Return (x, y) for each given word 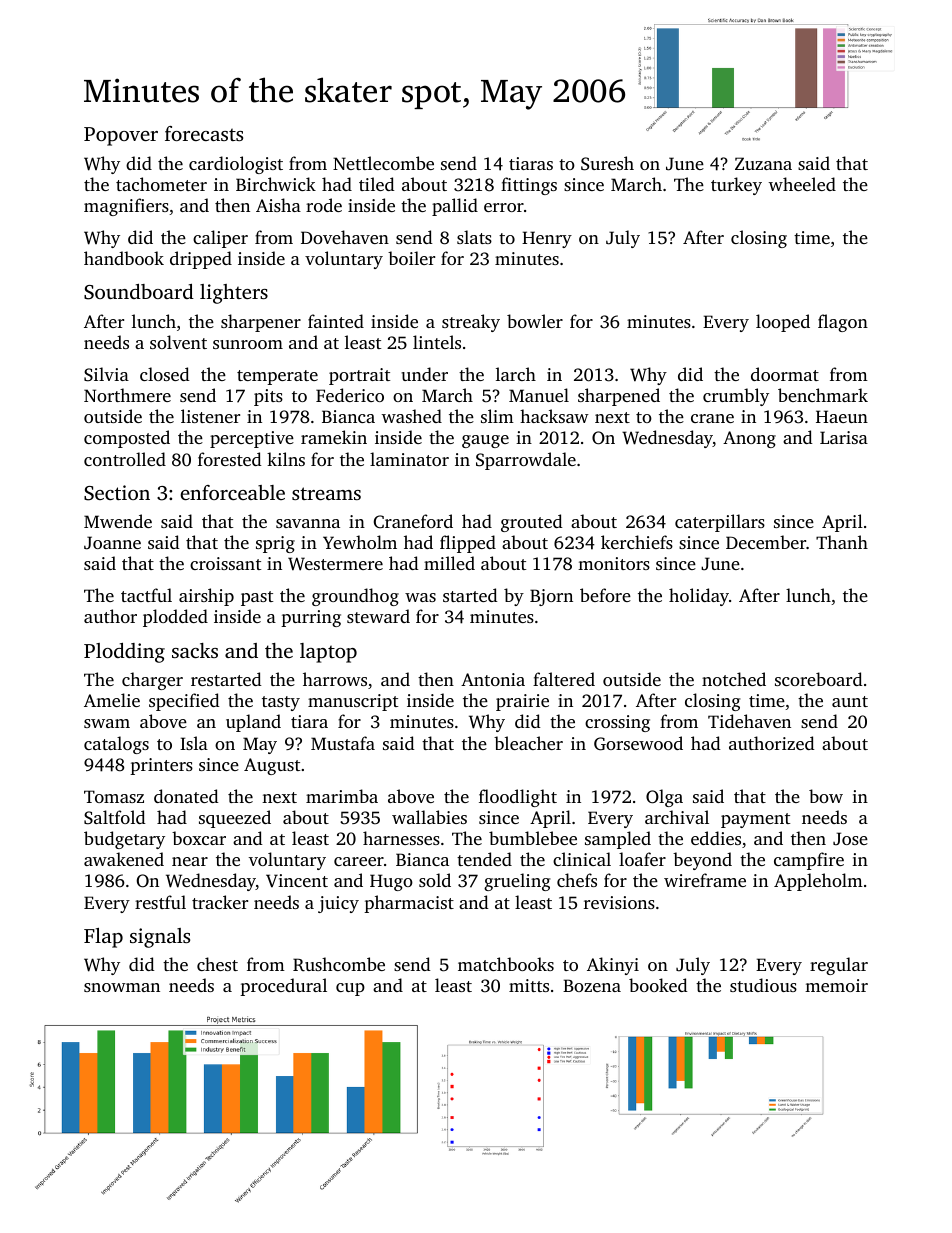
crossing (617, 723)
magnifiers (126, 207)
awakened (124, 859)
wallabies (429, 817)
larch (516, 374)
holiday (699, 597)
